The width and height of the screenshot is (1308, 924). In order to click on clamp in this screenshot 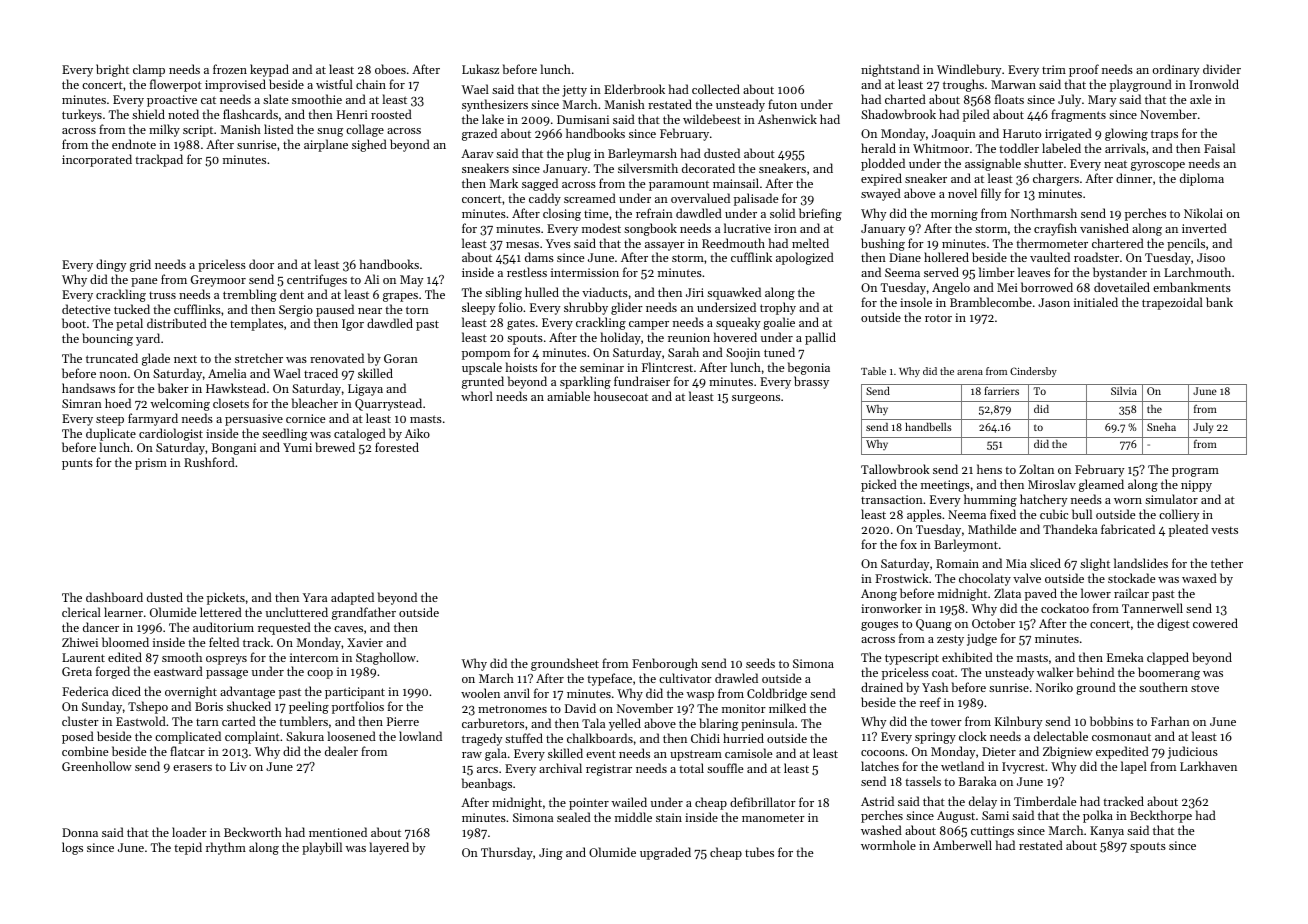, I will do `click(149, 70)`.
